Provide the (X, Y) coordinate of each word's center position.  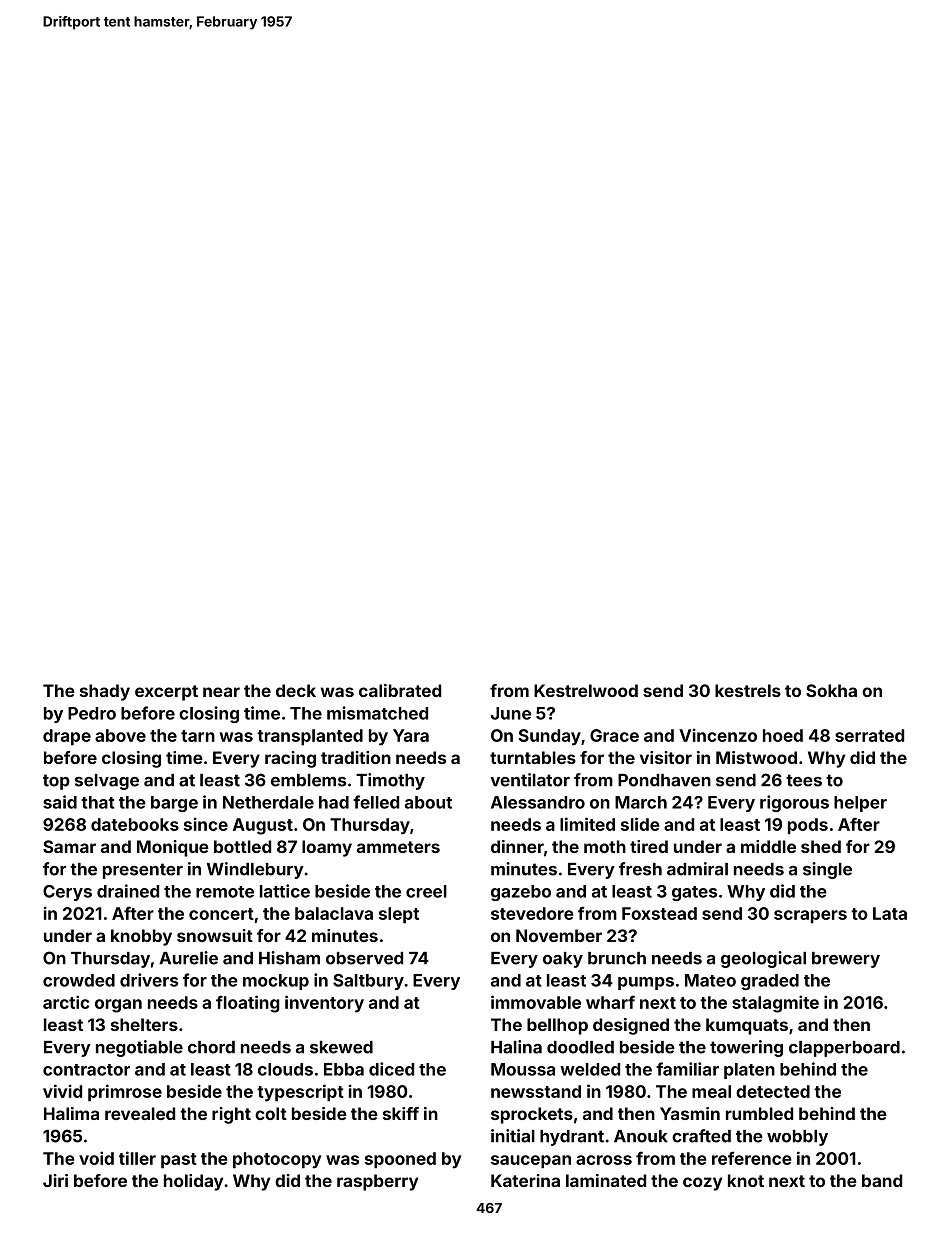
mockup (276, 982)
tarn (198, 736)
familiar (687, 1069)
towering (746, 1048)
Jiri (55, 1180)
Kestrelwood (586, 690)
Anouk (641, 1136)
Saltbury (368, 982)
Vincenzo (718, 735)
